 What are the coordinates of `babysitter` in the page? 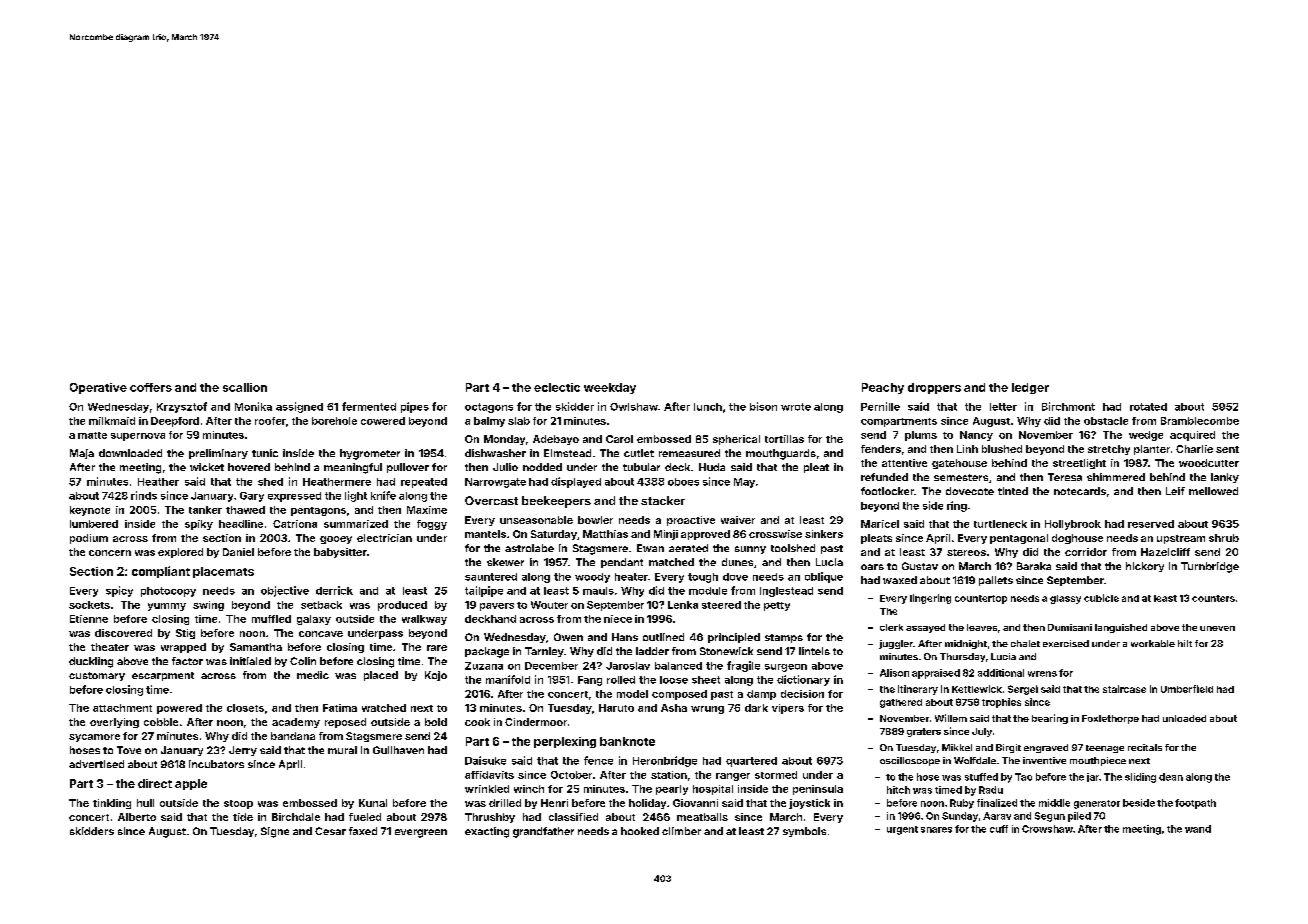 It's located at (340, 553).
